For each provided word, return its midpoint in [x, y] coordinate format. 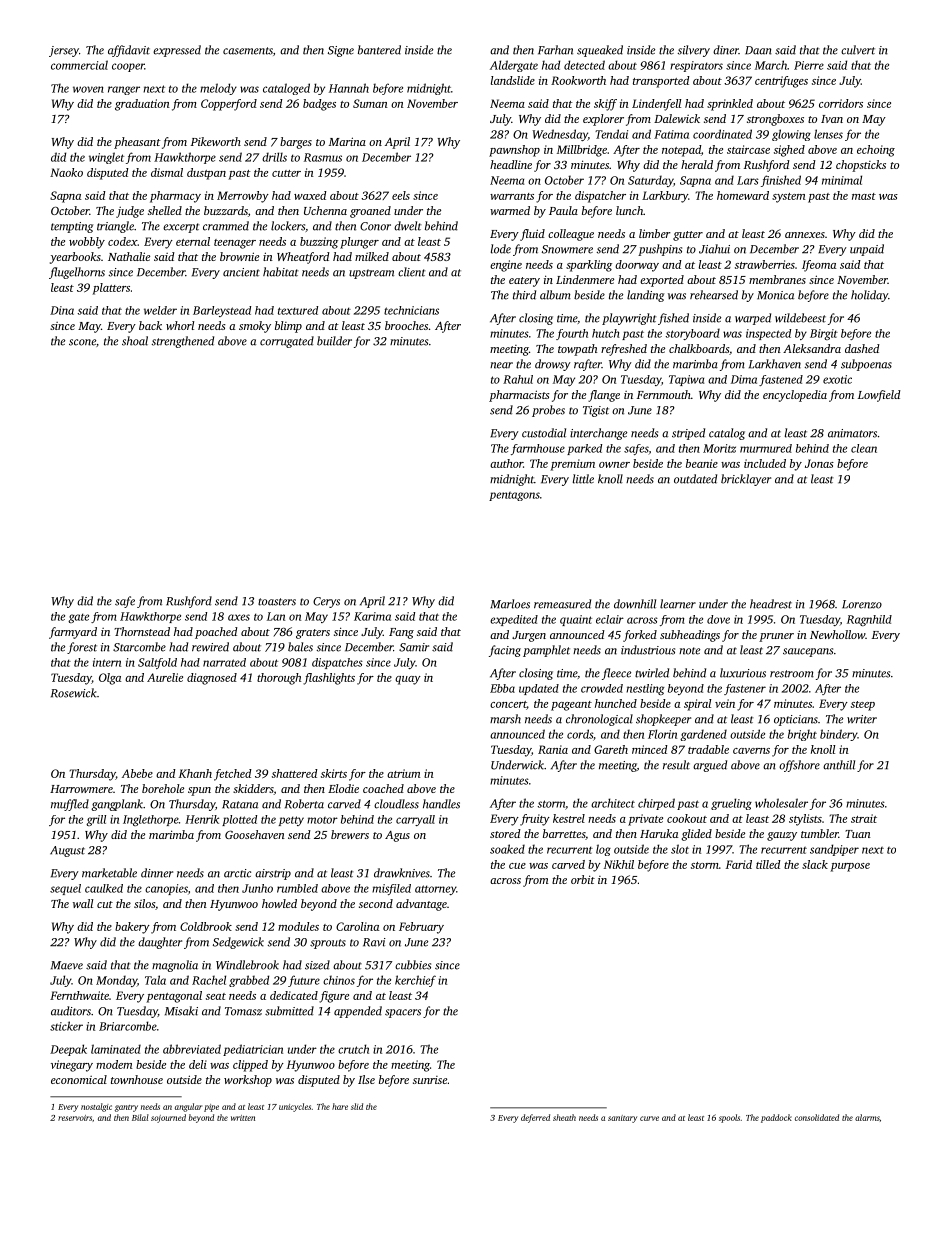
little [583, 479]
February [421, 928]
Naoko [66, 172]
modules [298, 926]
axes [239, 617]
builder [334, 341]
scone [82, 342]
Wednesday [560, 135]
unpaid [867, 250]
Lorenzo [862, 604]
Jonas [819, 463]
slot [680, 849]
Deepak [68, 1050]
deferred [535, 1118]
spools [729, 1118]
